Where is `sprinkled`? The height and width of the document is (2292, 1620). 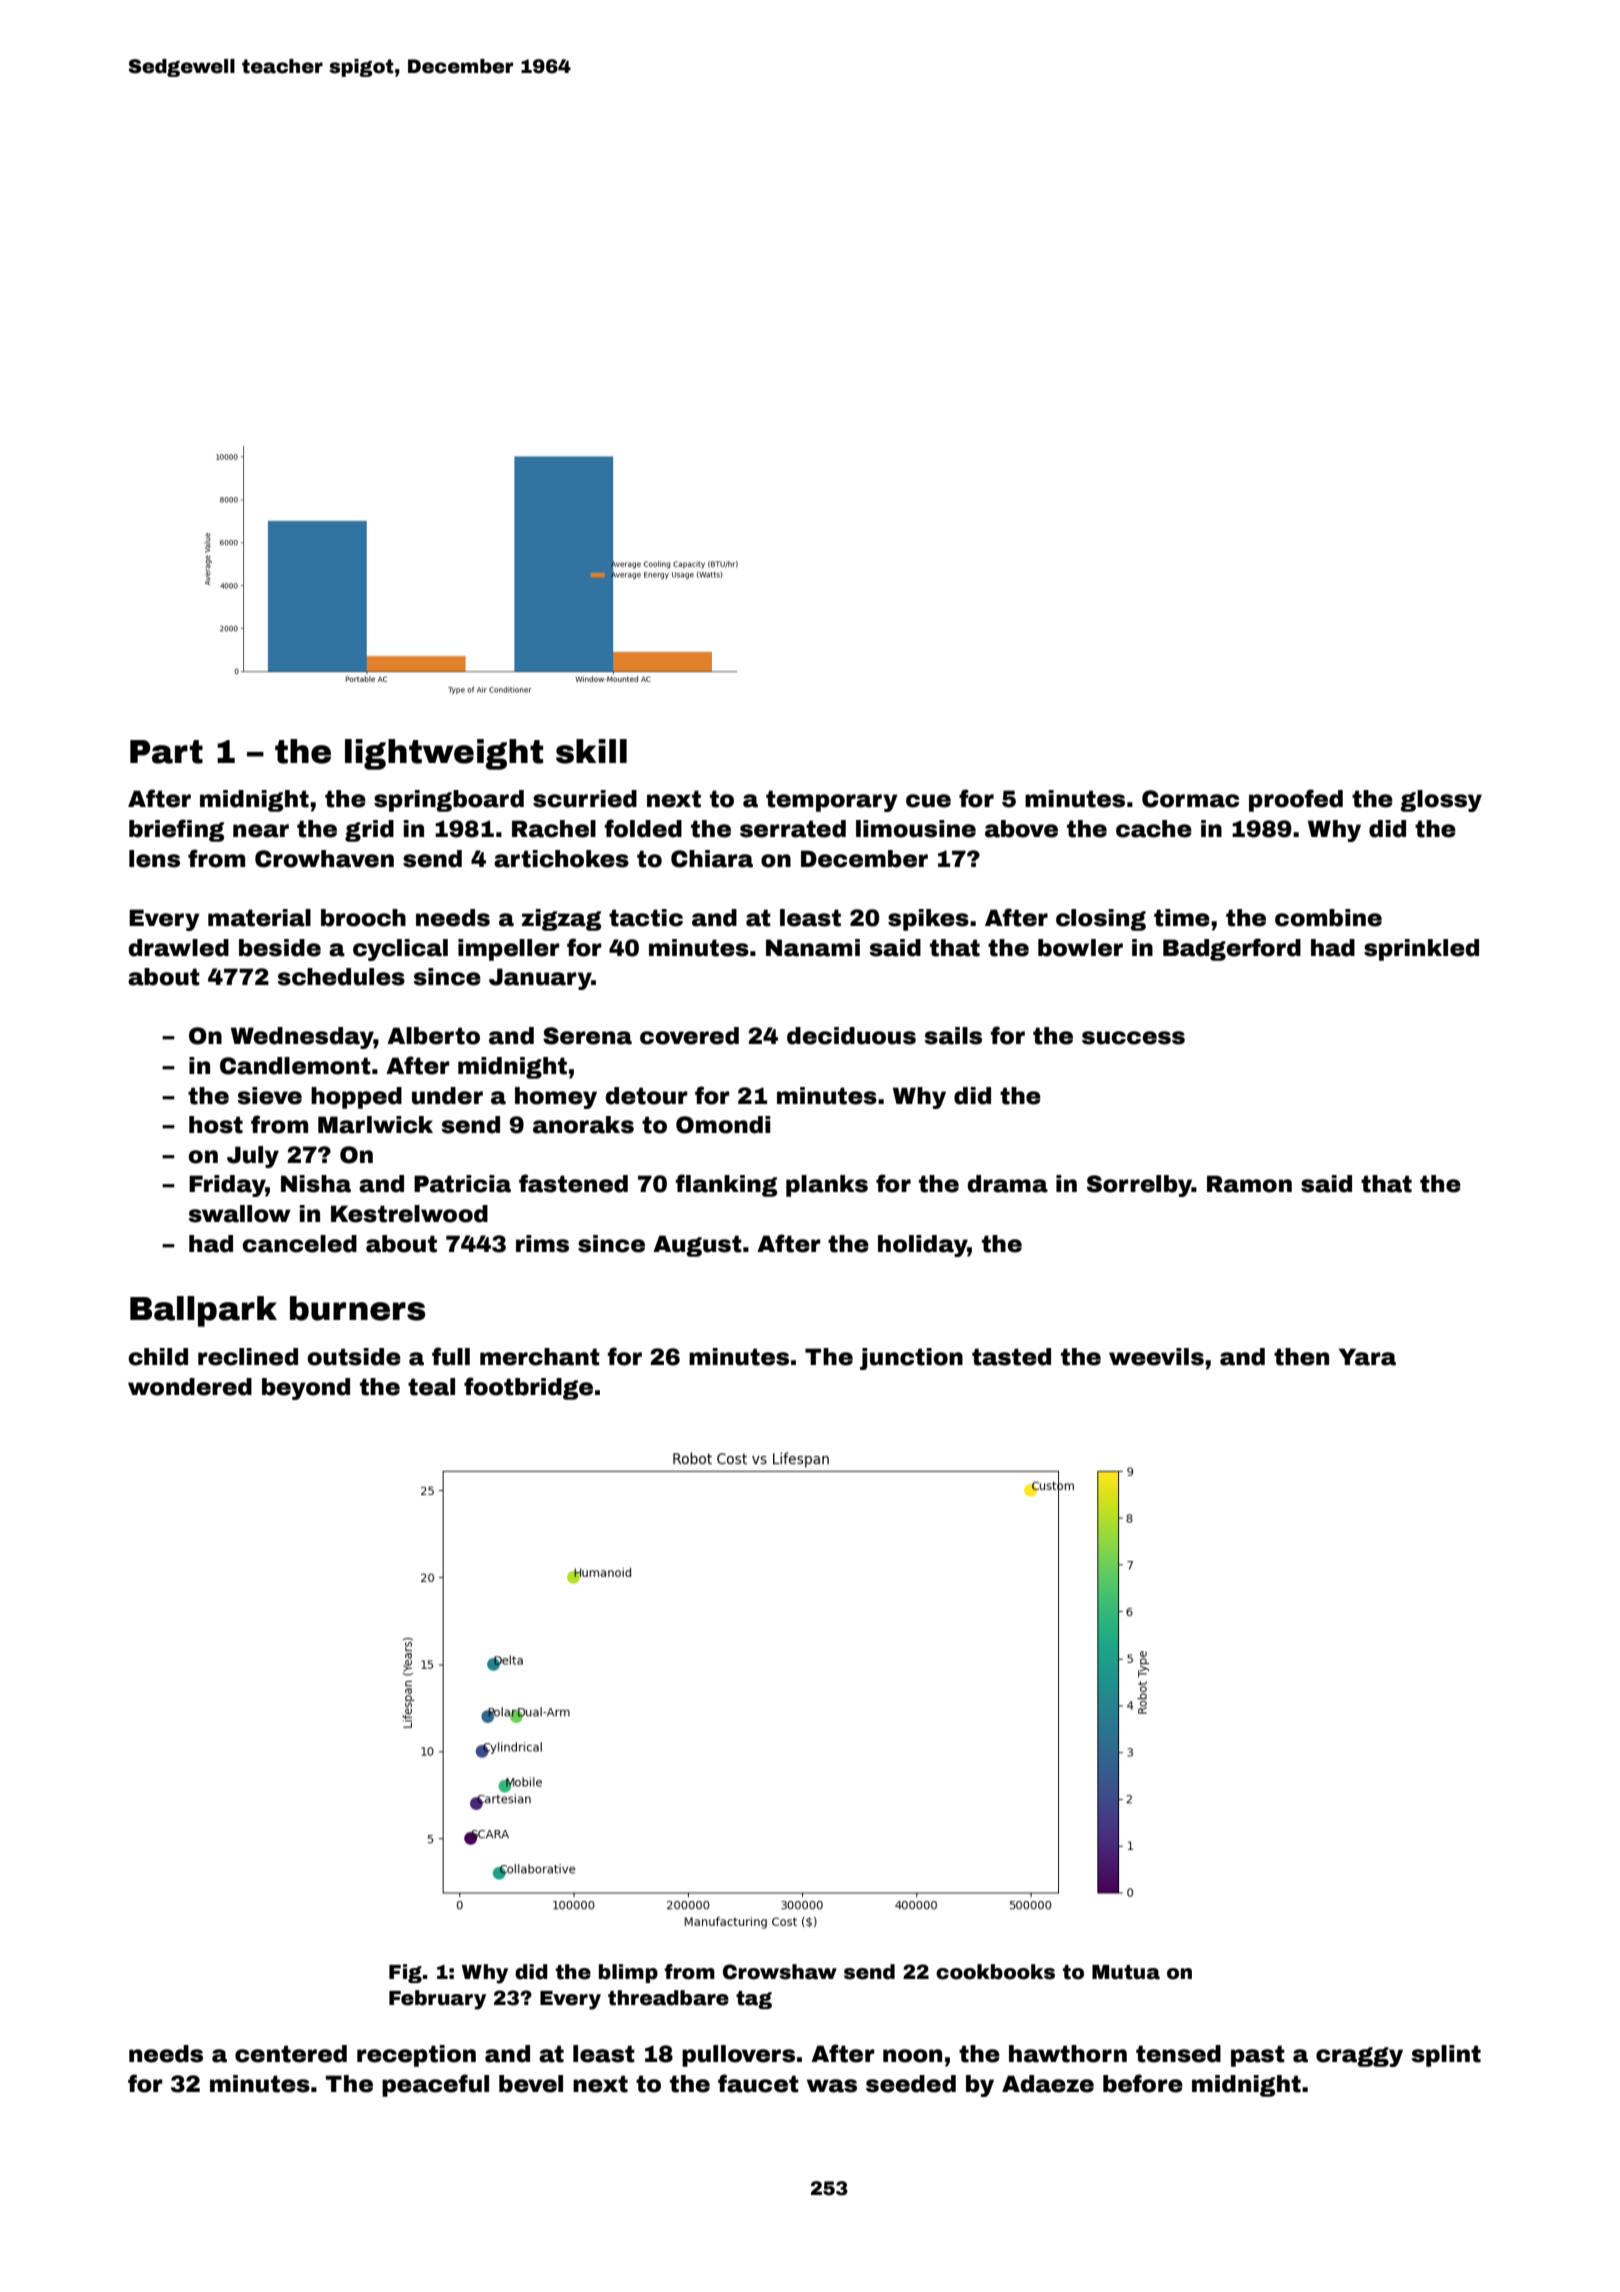
sprinkled is located at coordinates (1421, 950).
